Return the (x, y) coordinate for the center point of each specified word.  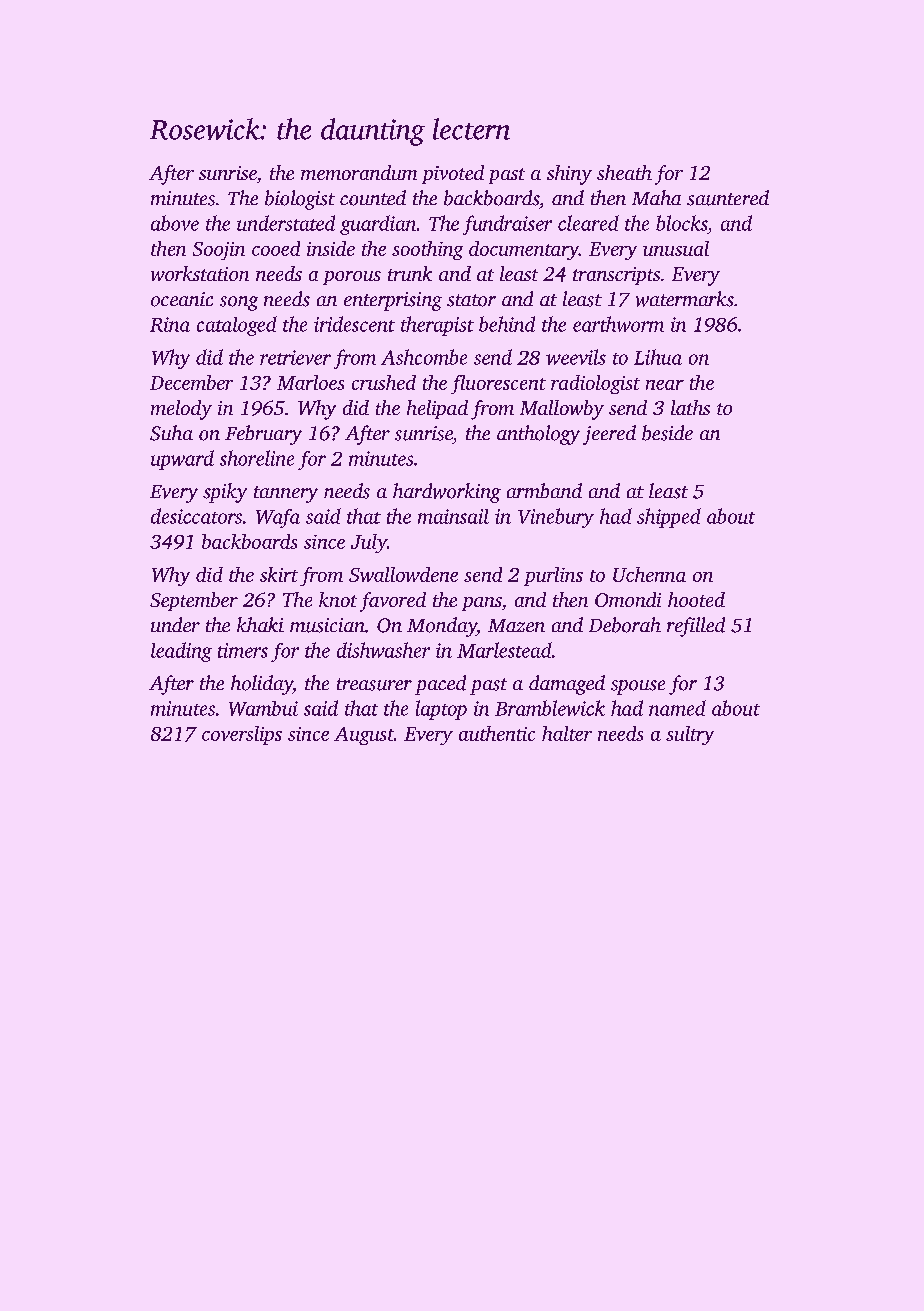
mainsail (453, 516)
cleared (588, 223)
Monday (442, 627)
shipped (669, 518)
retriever (295, 357)
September (194, 601)
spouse (638, 687)
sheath (624, 172)
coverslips (242, 735)
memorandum (359, 172)
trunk (410, 273)
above (175, 223)
